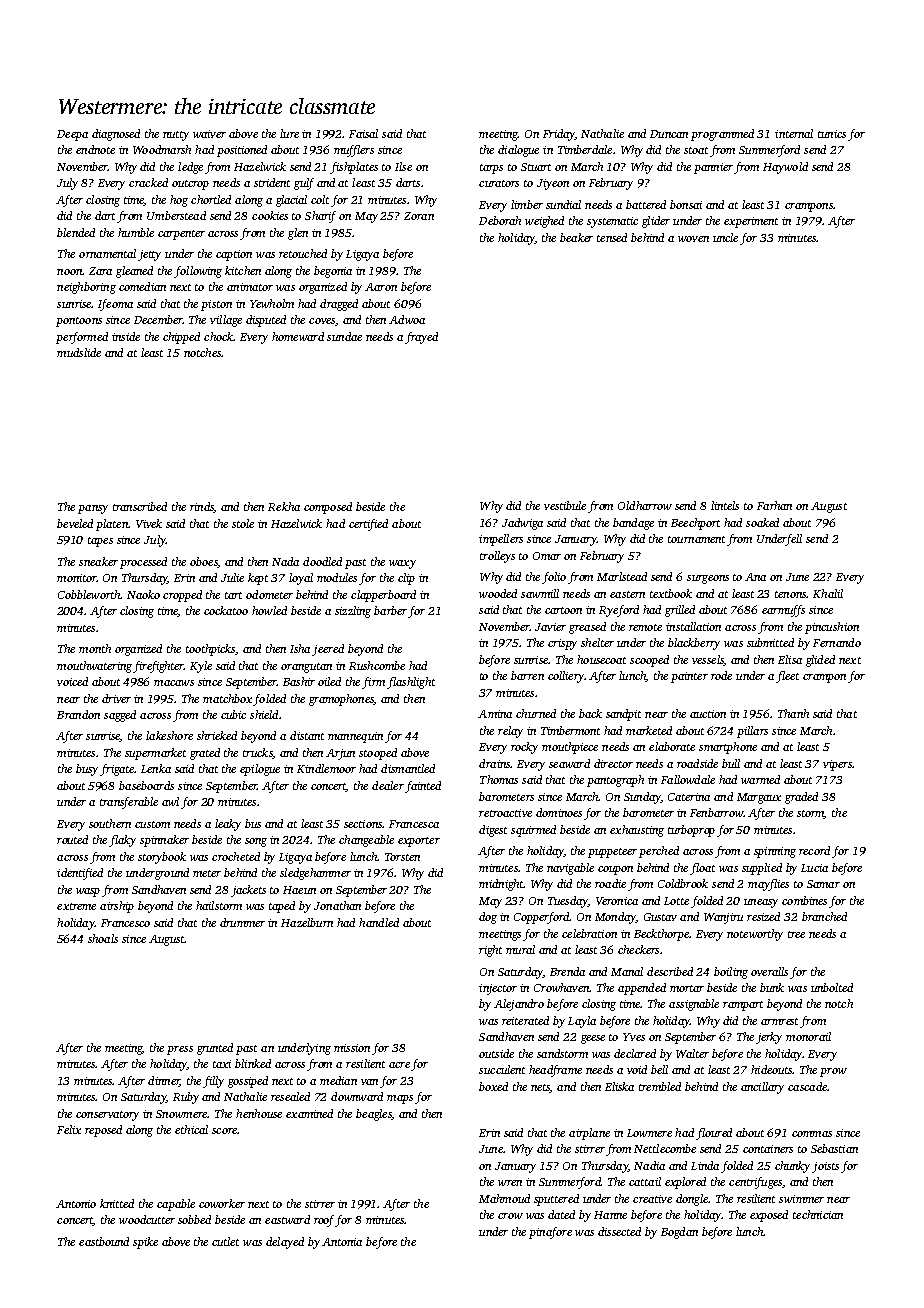 The width and height of the image is (924, 1308). I want to click on stoat, so click(696, 150).
